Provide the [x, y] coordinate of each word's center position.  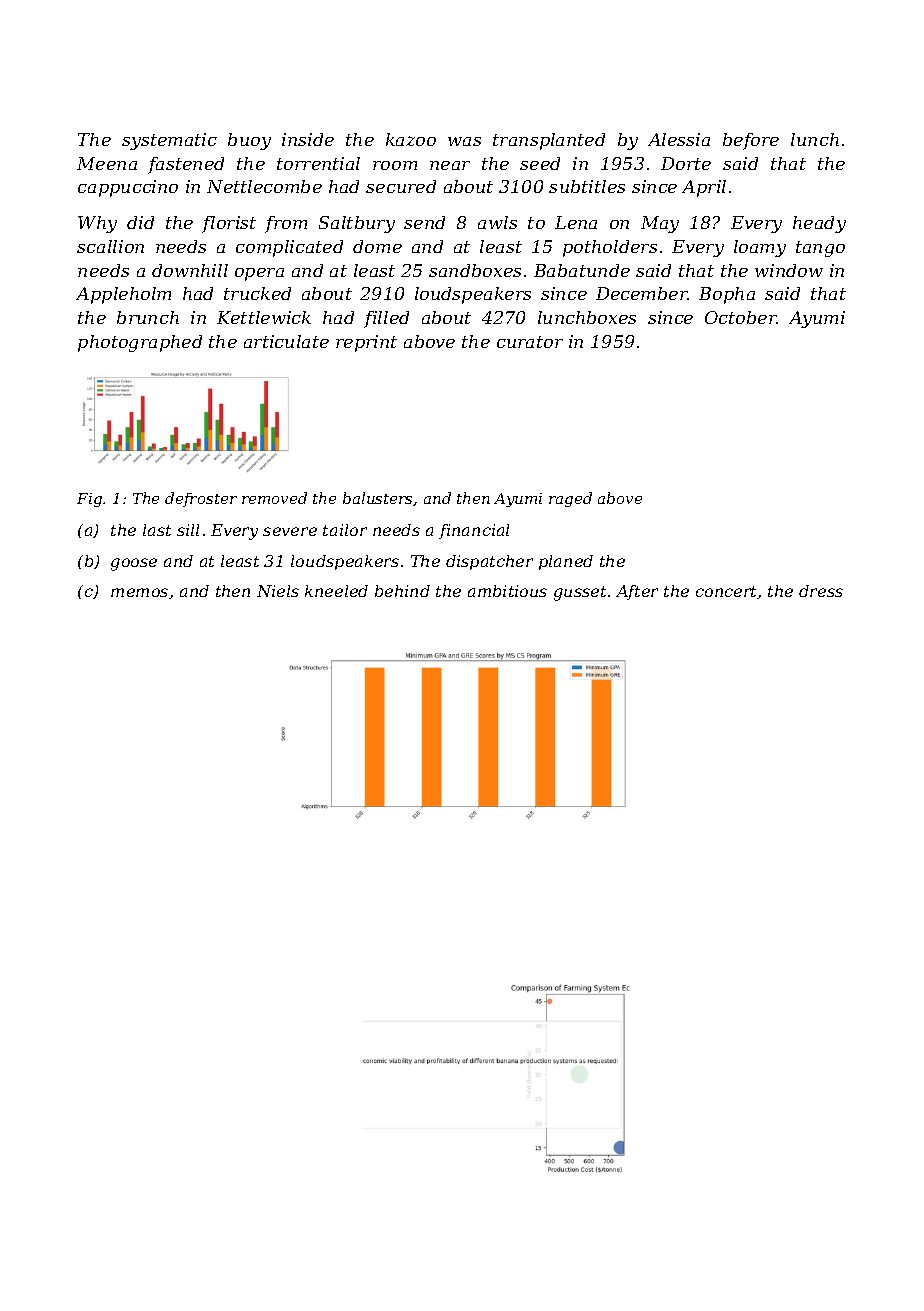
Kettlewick [264, 317]
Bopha [727, 295]
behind [402, 591]
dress [821, 591]
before [751, 141]
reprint [366, 343]
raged [570, 499]
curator [530, 342]
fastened [186, 165]
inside [308, 139]
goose [134, 564]
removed [274, 498]
